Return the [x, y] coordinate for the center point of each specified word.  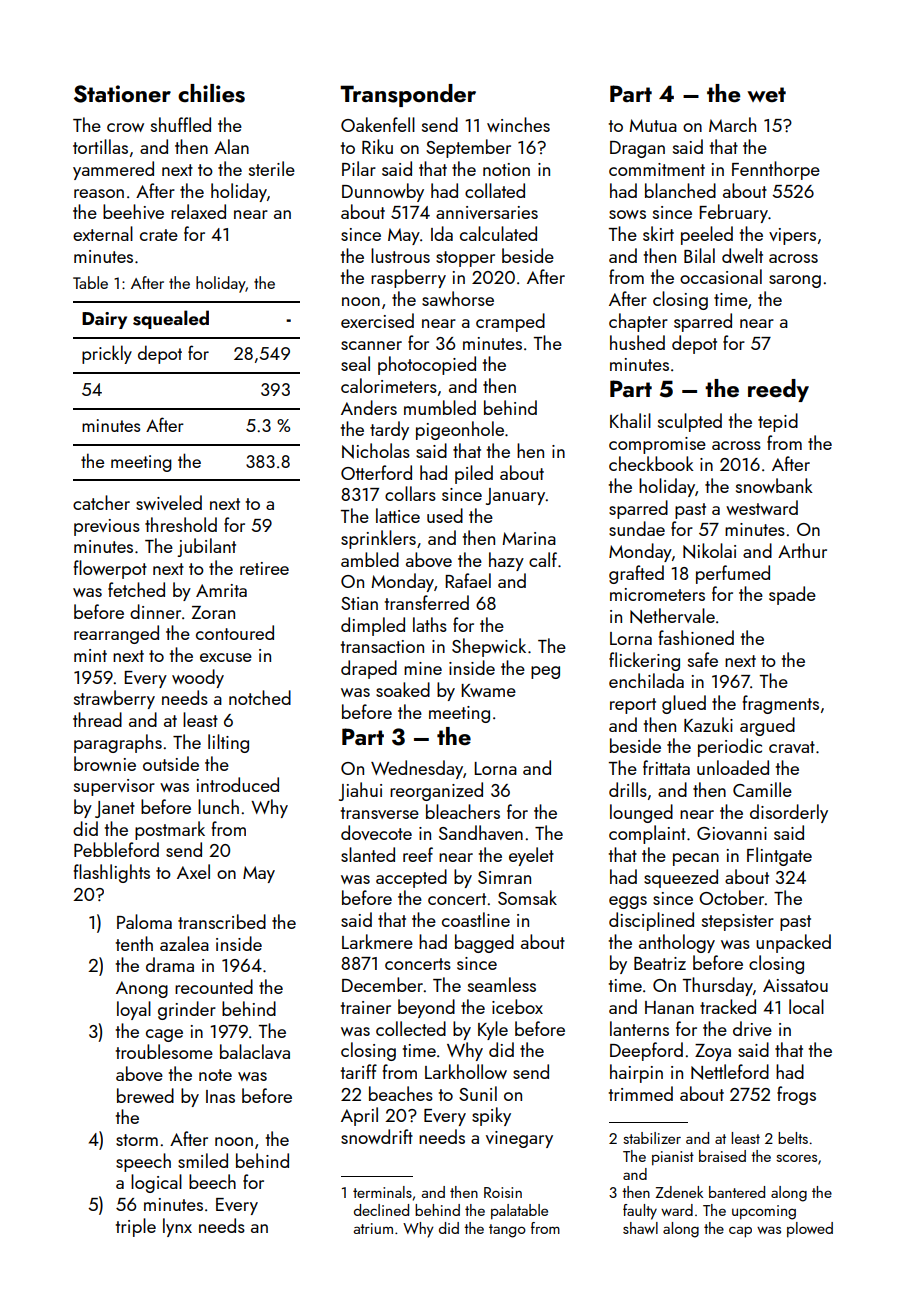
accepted [411, 878]
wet [766, 94]
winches [518, 124]
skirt [658, 233]
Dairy [104, 320]
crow [125, 127]
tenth [134, 943]
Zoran [213, 612]
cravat [792, 747]
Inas [220, 1096]
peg [545, 672]
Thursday [718, 986]
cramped [510, 322]
